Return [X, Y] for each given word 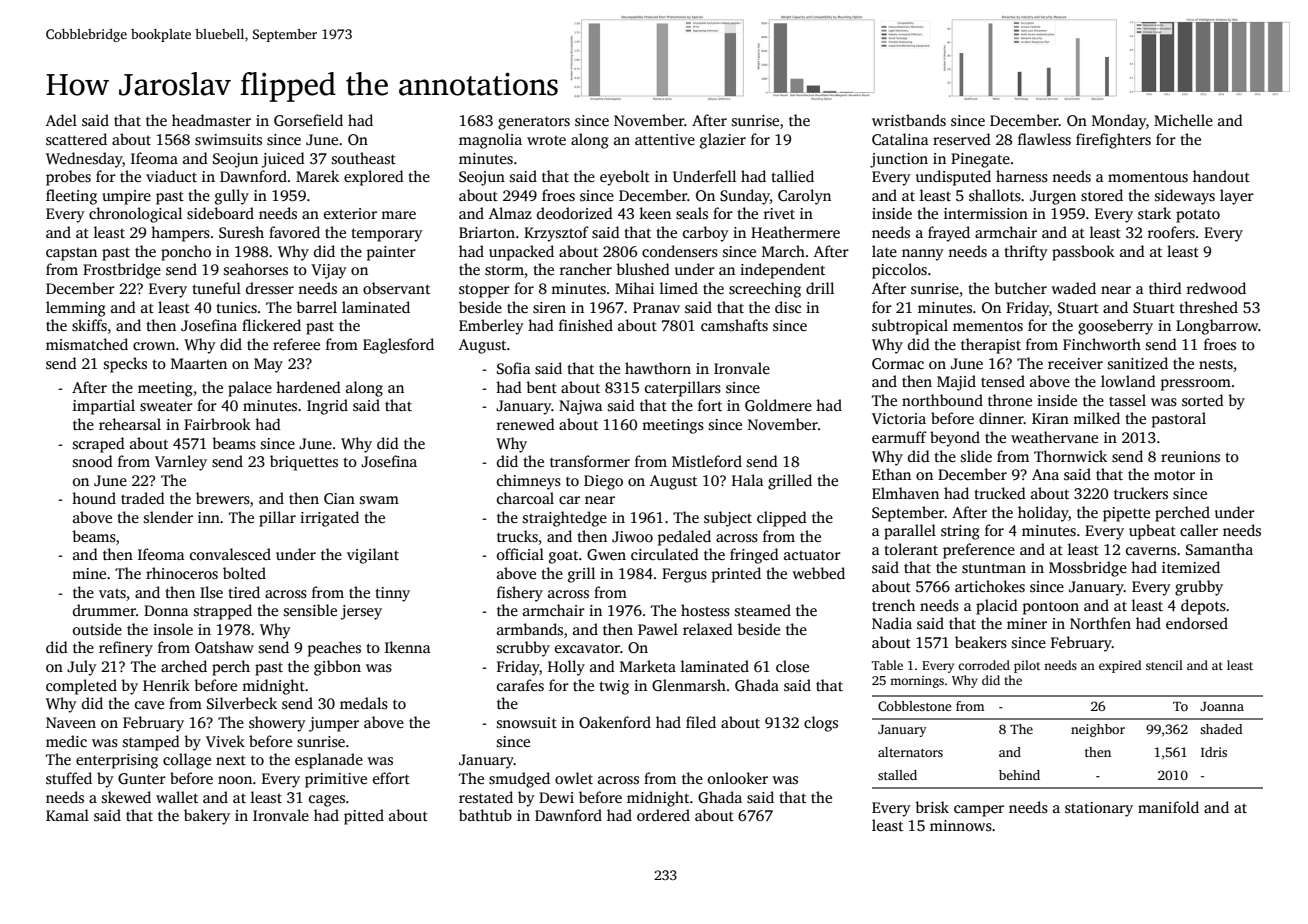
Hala [748, 480]
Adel [61, 120]
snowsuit [527, 722]
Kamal [67, 815]
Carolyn [804, 197]
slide [976, 456]
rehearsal [130, 424]
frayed [949, 234]
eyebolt [625, 178]
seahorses [256, 269]
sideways [1185, 197]
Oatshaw [224, 647]
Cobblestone [915, 706]
